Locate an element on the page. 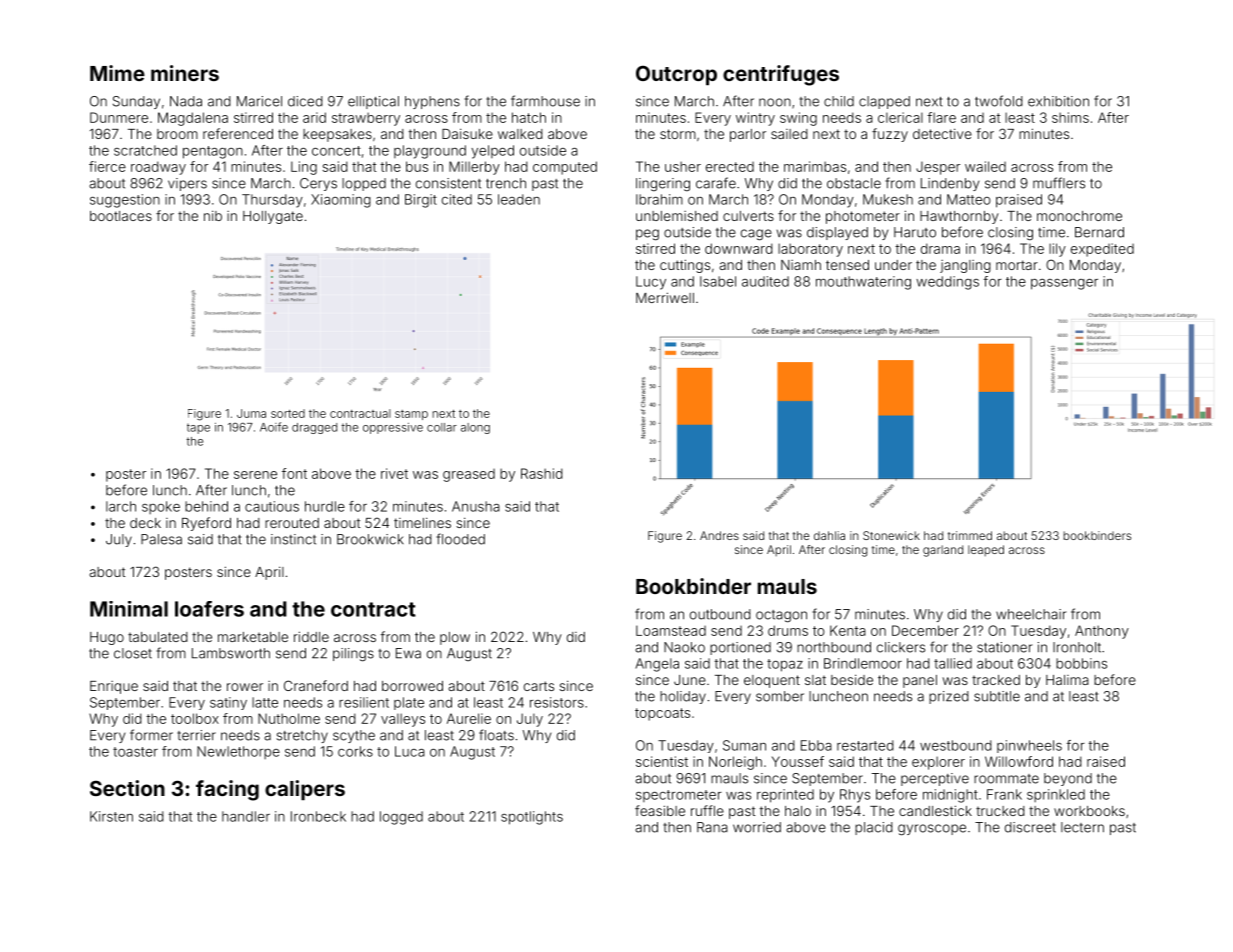 This document has width=1233, height=952. spotlights is located at coordinates (532, 818).
